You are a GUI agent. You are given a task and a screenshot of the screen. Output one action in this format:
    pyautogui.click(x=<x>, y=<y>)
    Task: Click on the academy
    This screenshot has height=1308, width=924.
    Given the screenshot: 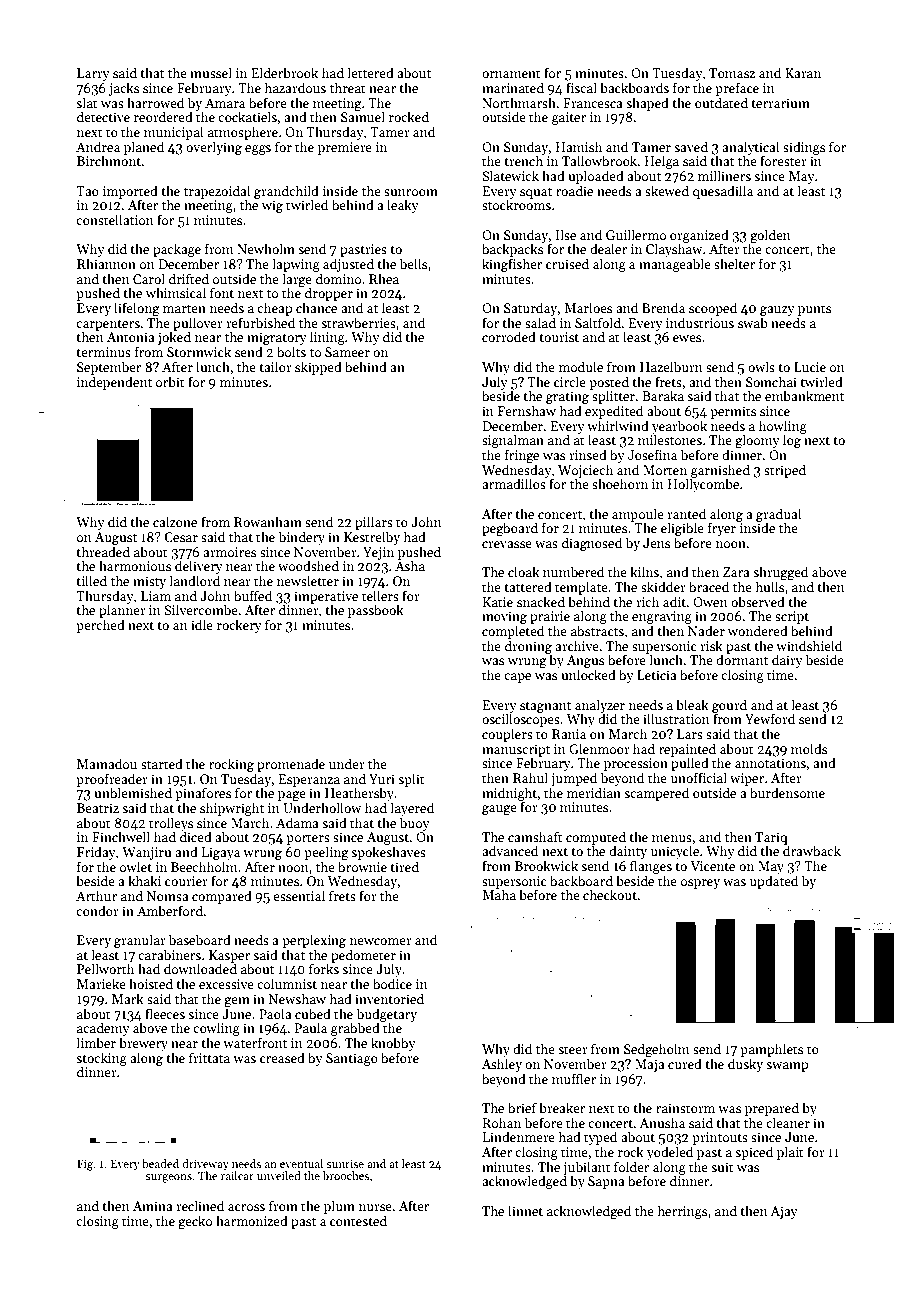 What is the action you would take?
    pyautogui.click(x=103, y=1029)
